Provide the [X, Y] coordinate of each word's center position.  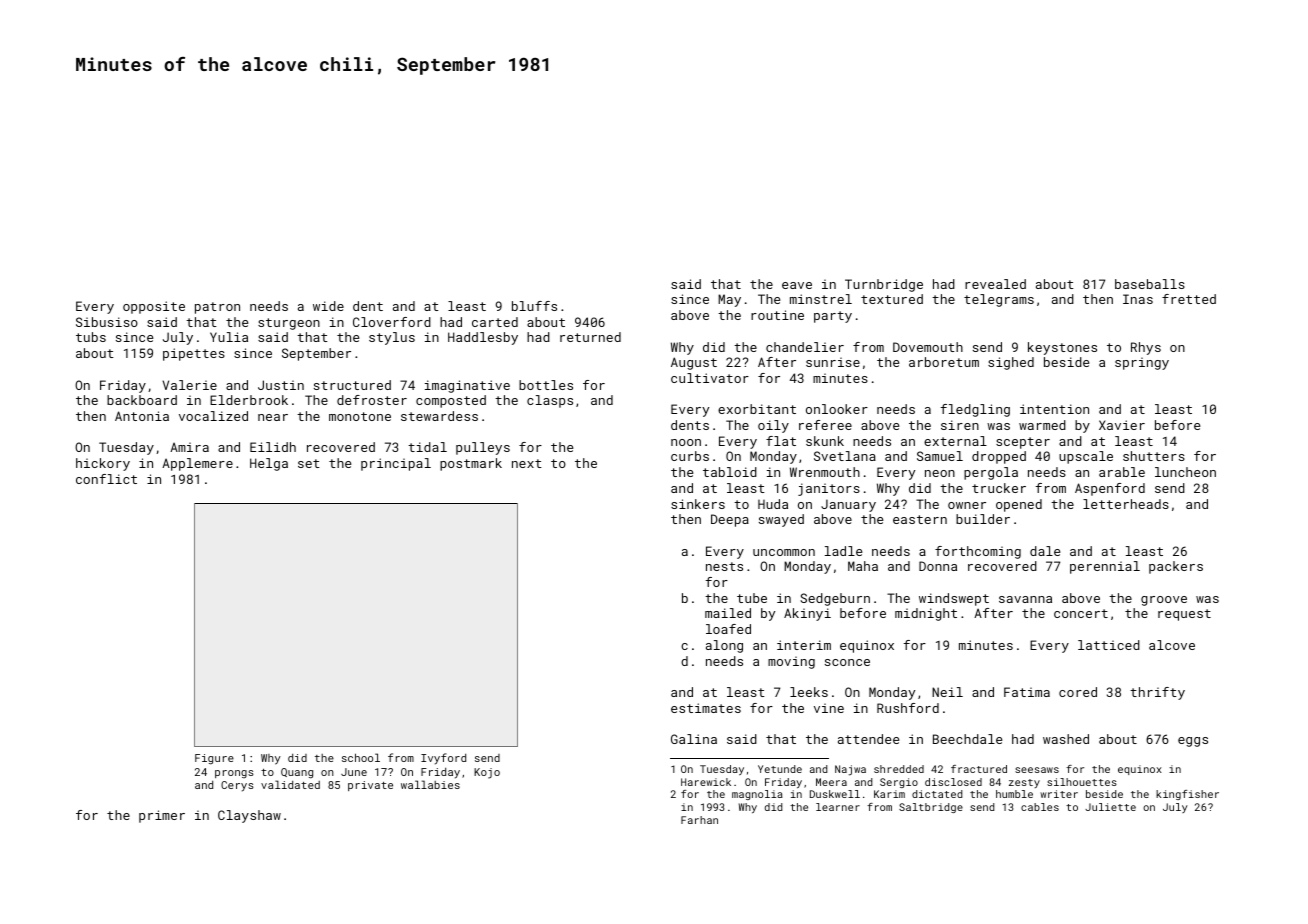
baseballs [1150, 284]
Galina [694, 739]
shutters [1154, 456]
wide [328, 306]
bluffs [534, 306]
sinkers [698, 504]
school [361, 757]
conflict [106, 479]
